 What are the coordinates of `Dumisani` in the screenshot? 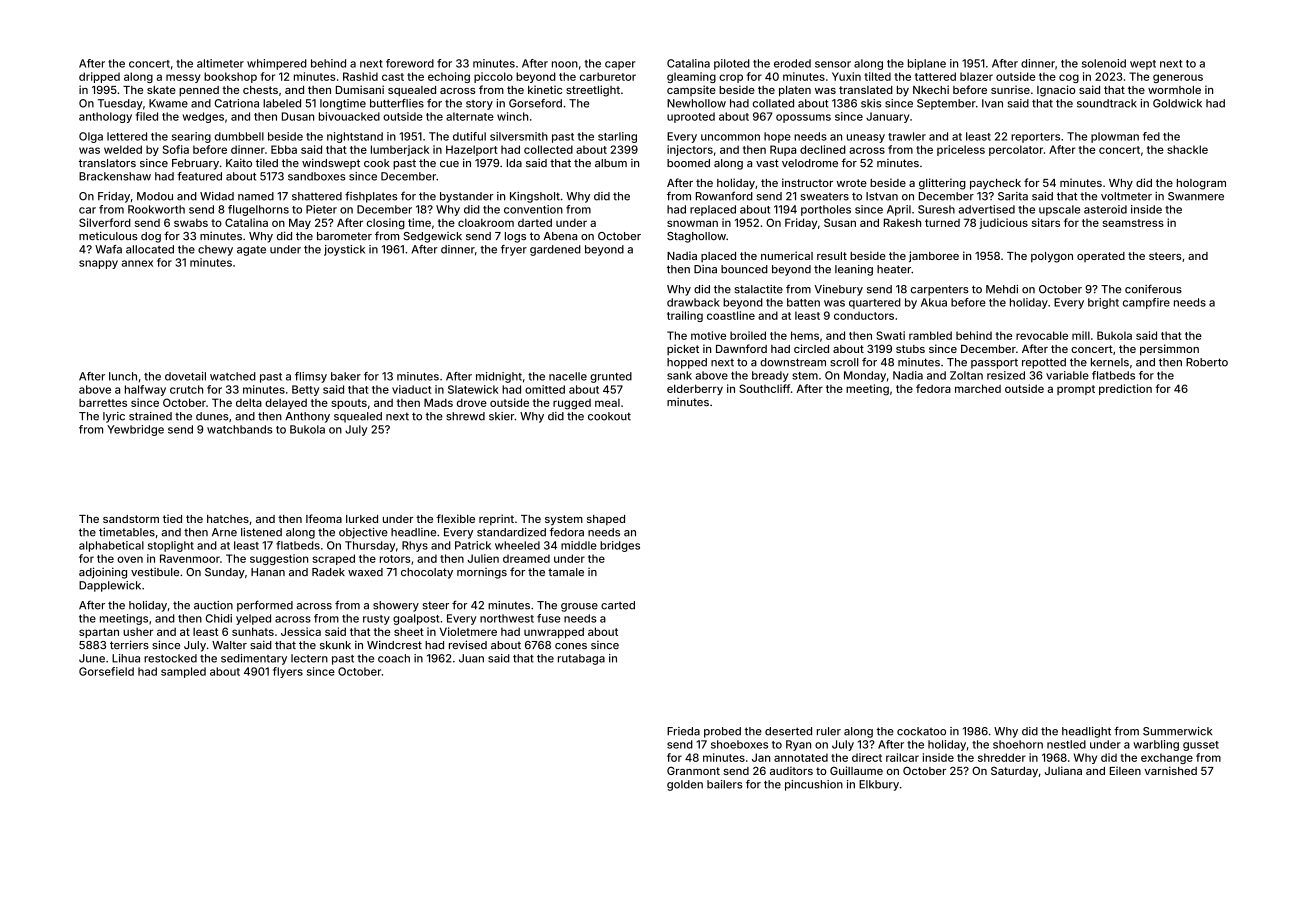 It's located at (360, 89).
